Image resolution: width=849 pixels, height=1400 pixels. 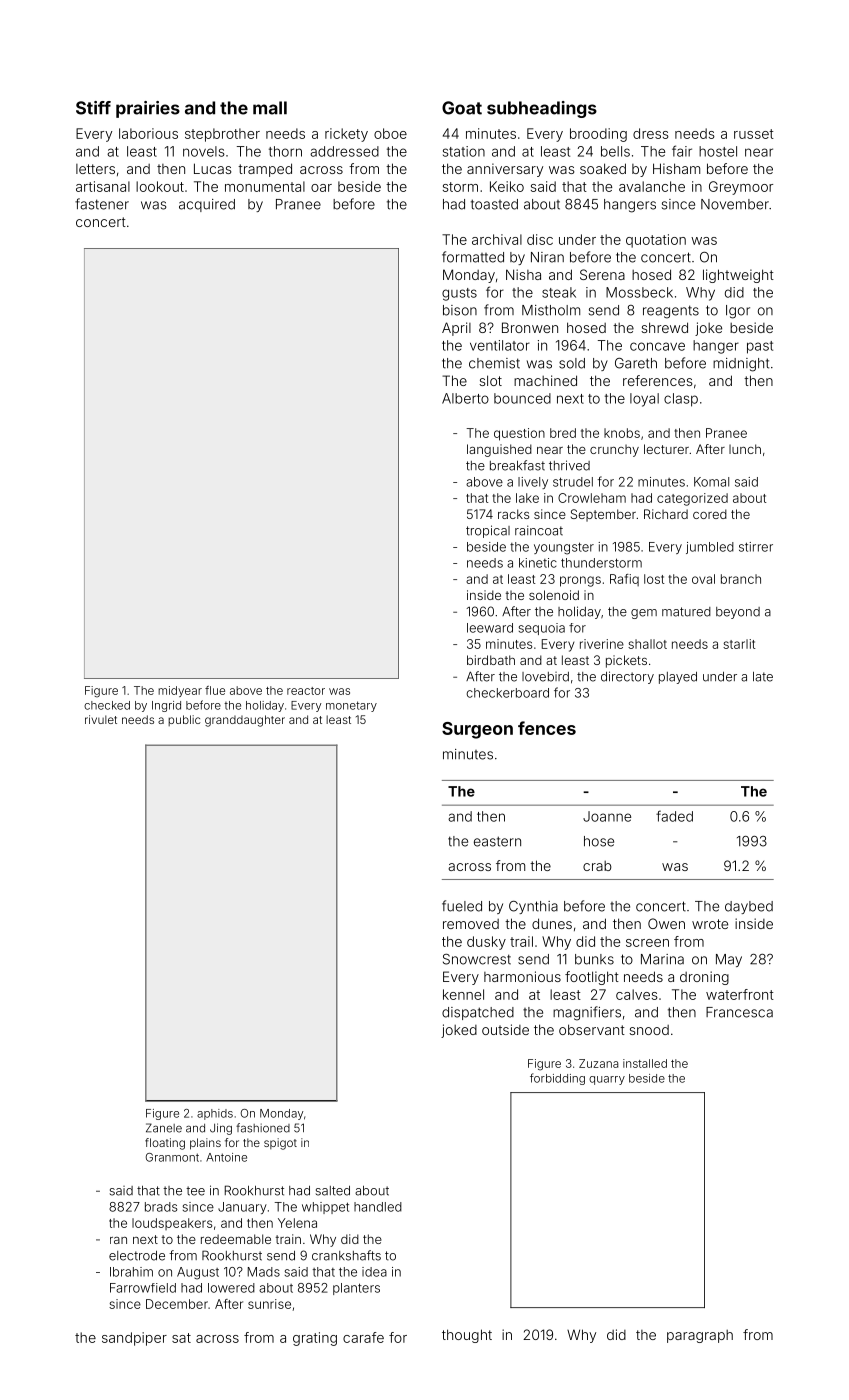 I want to click on gusts, so click(x=459, y=294).
